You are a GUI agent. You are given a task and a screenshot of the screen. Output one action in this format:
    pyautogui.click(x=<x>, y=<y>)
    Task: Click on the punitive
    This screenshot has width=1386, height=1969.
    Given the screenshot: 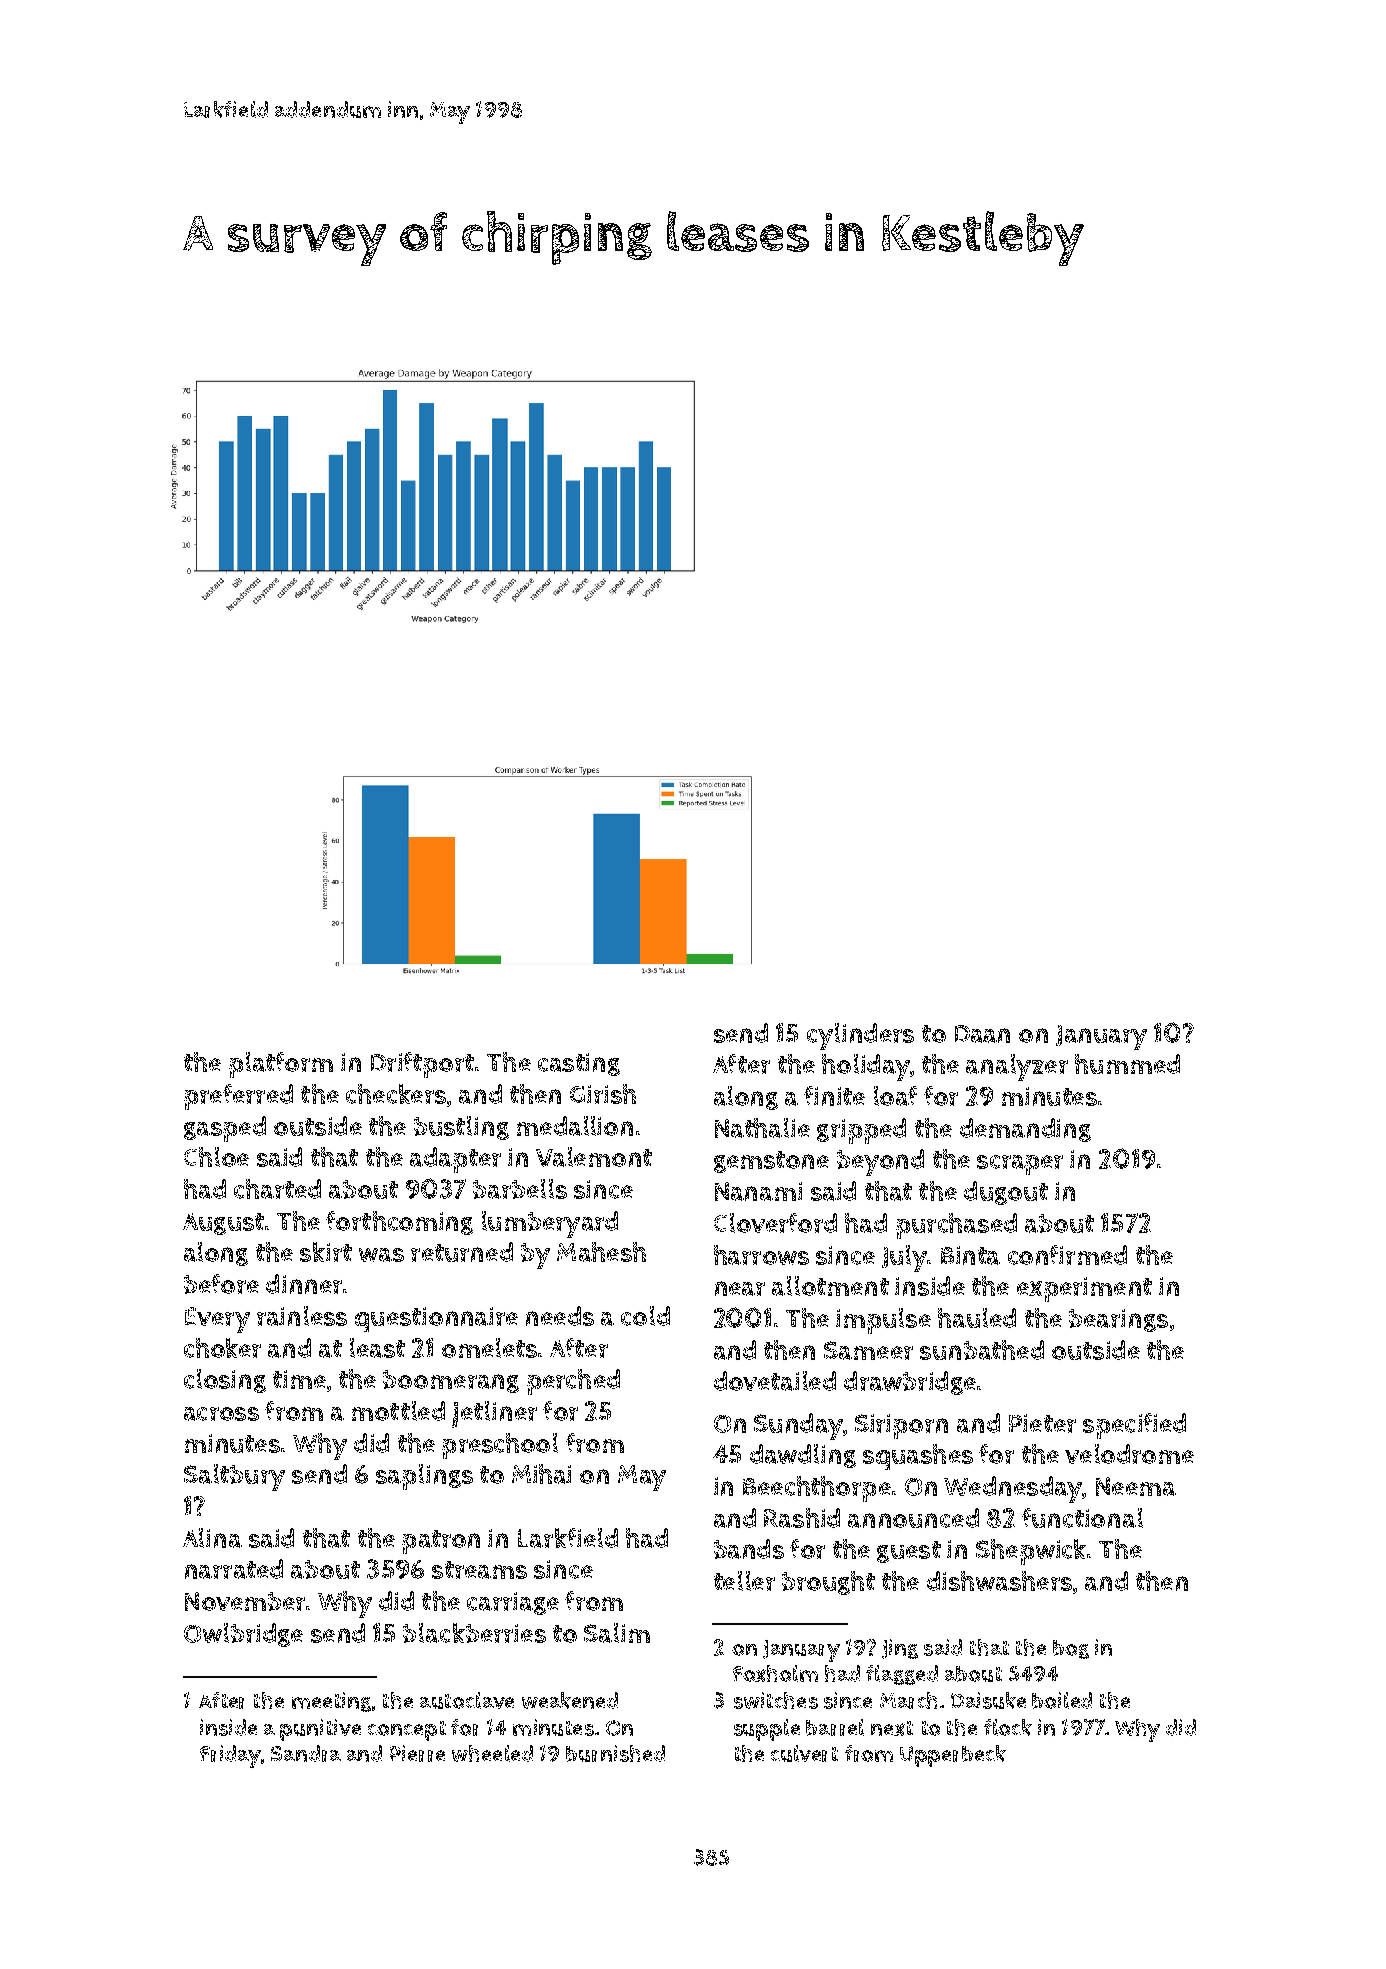 What is the action you would take?
    pyautogui.click(x=320, y=1730)
